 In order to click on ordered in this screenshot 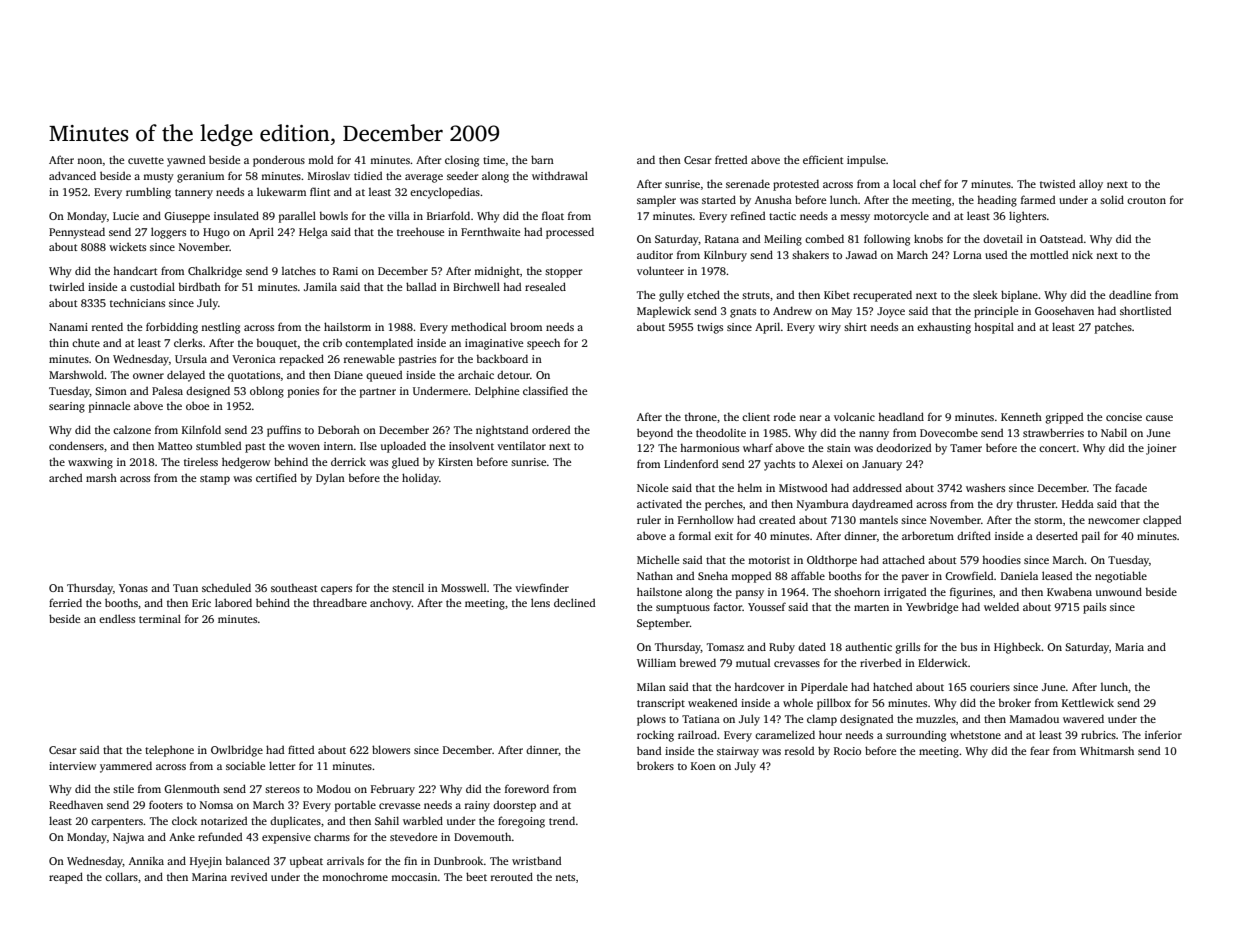, I will do `click(551, 429)`.
